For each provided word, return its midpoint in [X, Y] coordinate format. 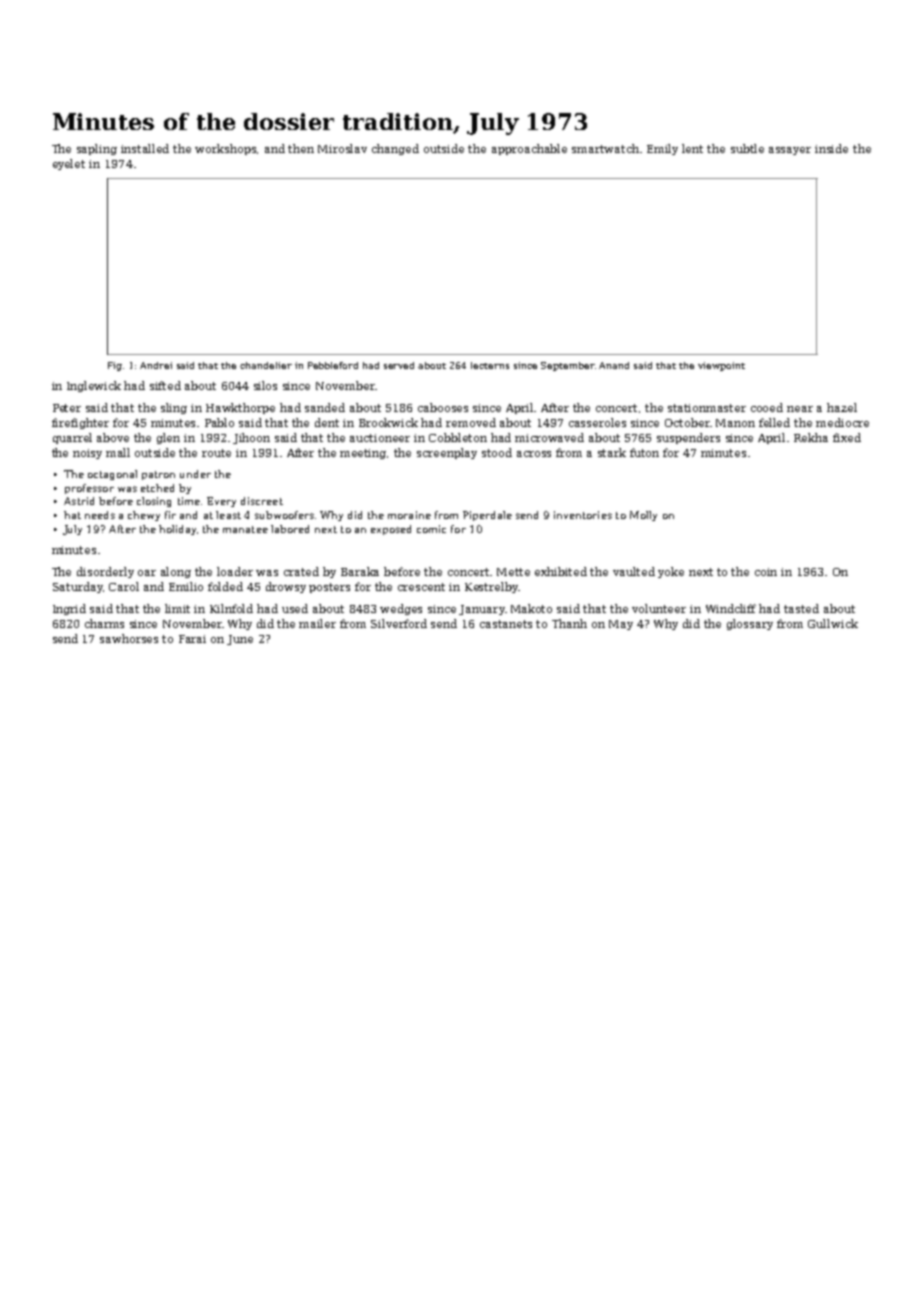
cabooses [443, 407]
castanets [506, 624]
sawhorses [129, 638]
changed [395, 149]
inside [831, 148]
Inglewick [94, 386]
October [687, 422]
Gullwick [833, 623]
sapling [97, 149]
